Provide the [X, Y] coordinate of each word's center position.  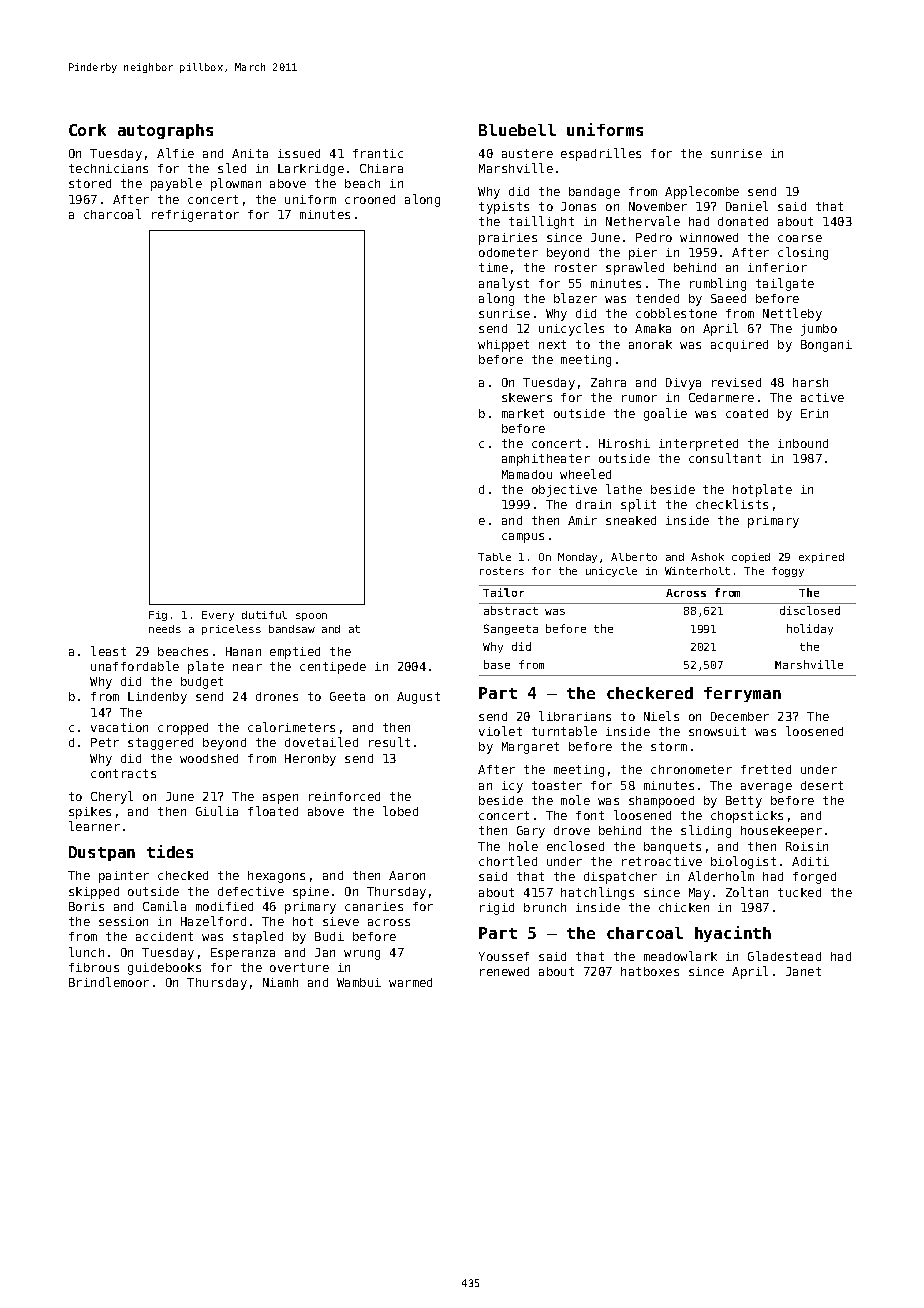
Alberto [634, 557]
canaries [374, 906]
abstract [511, 610]
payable [176, 184]
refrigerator [195, 216]
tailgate [785, 284]
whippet [503, 346]
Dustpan [102, 853]
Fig [158, 616]
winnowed [709, 237]
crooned [370, 199]
